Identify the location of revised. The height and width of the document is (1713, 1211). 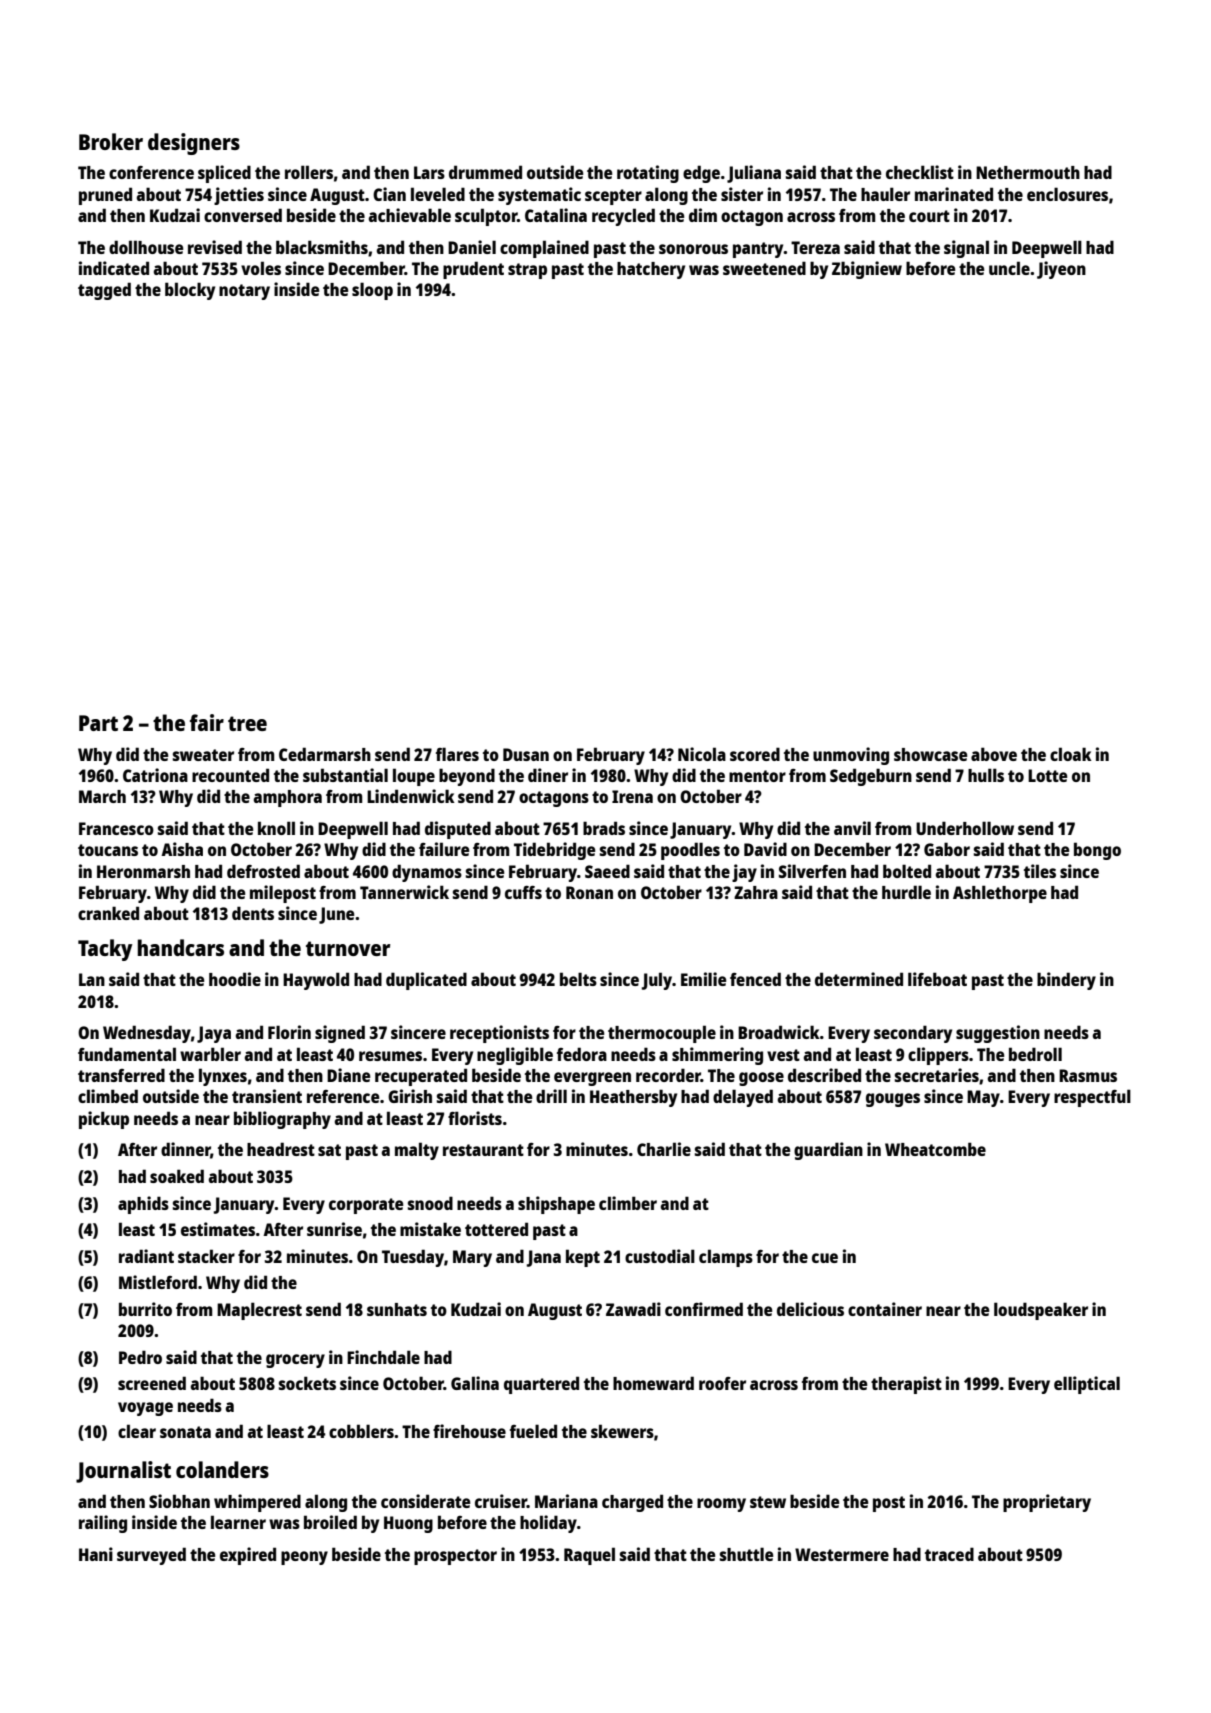
(215, 247).
